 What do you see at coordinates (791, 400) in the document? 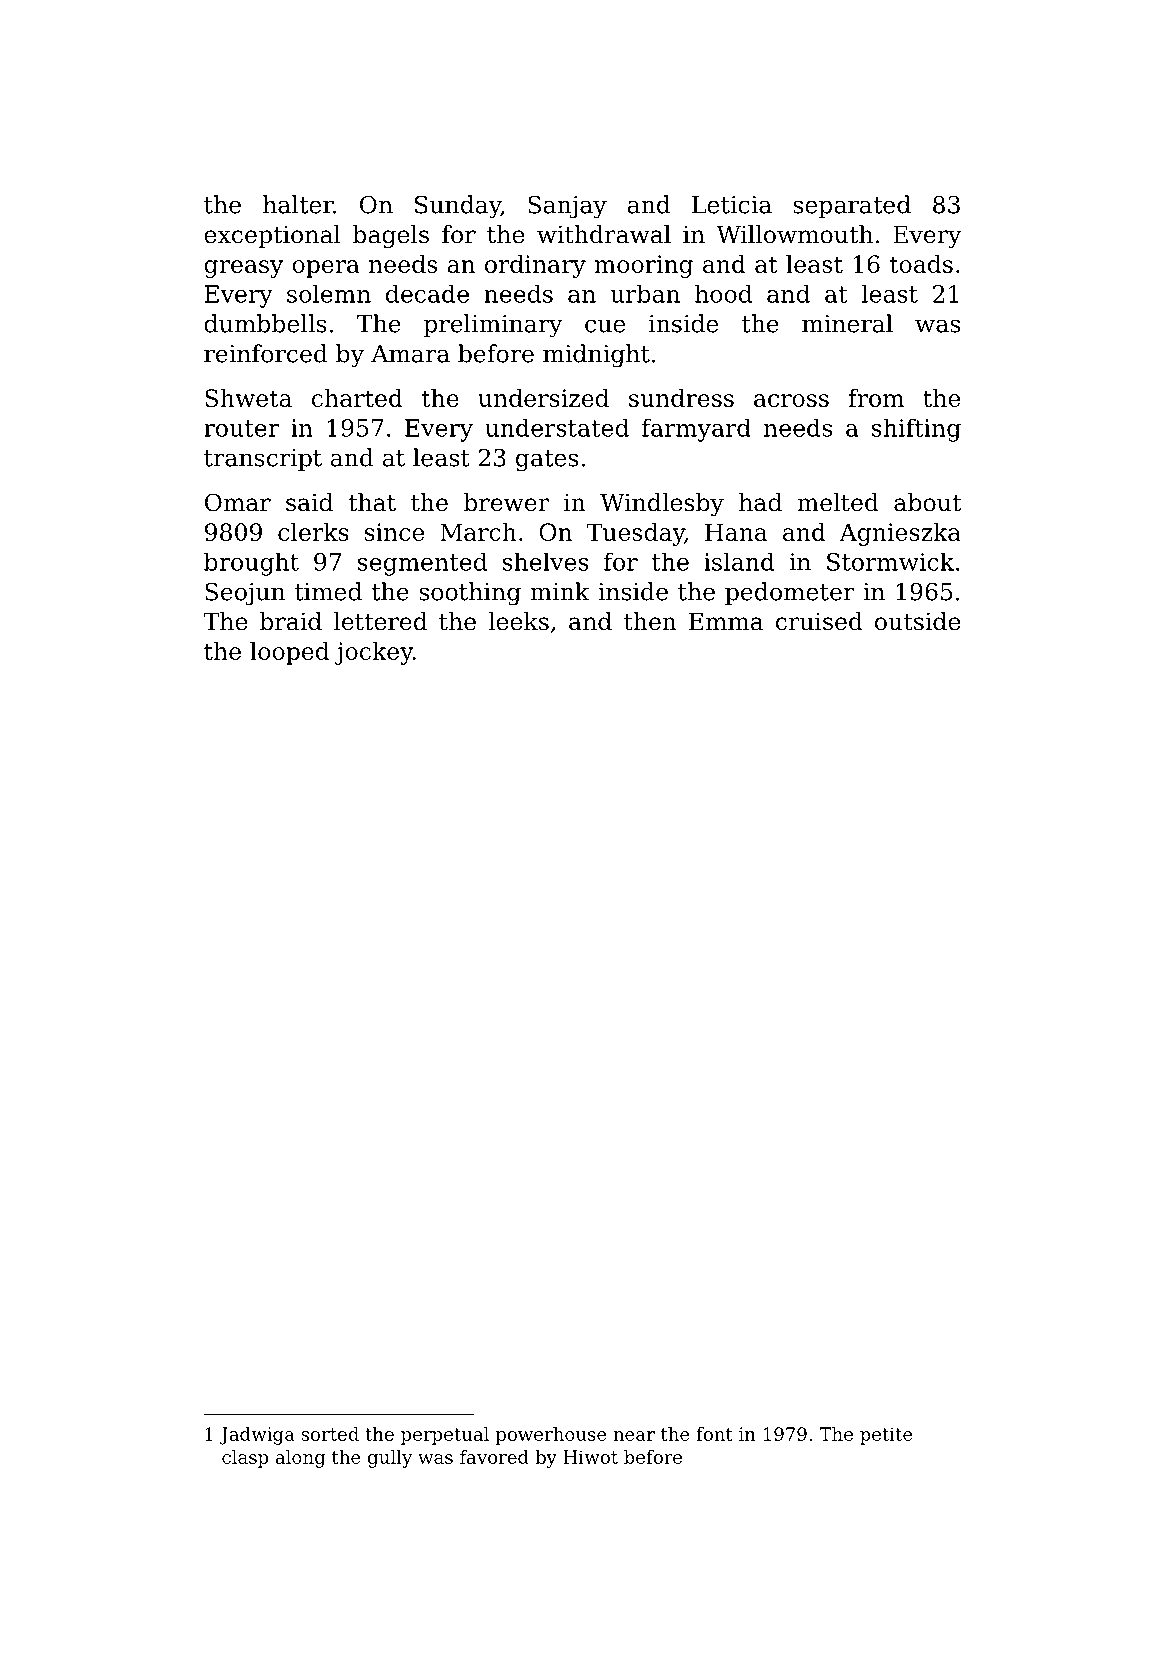
I see `across` at bounding box center [791, 400].
